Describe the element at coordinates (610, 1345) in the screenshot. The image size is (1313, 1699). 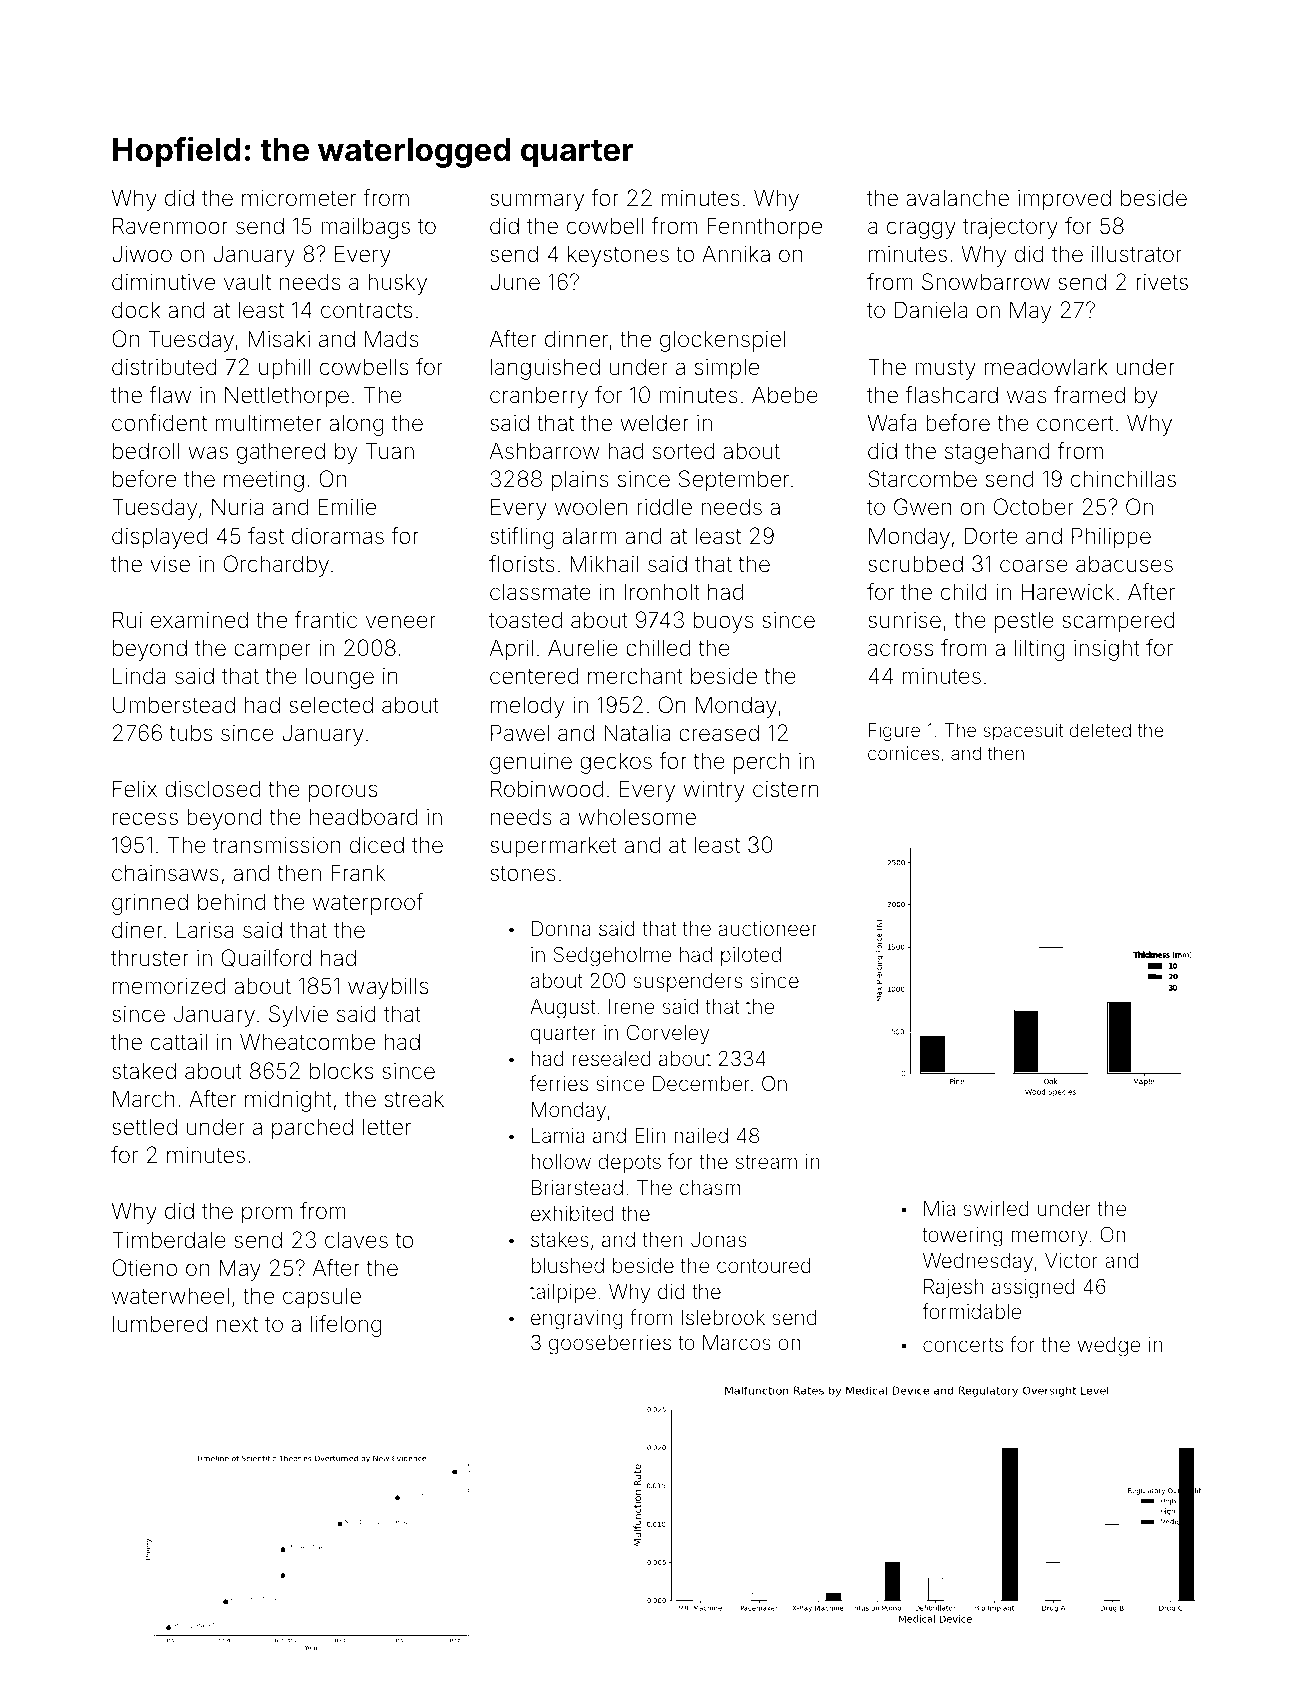
I see `gooseberries` at that location.
